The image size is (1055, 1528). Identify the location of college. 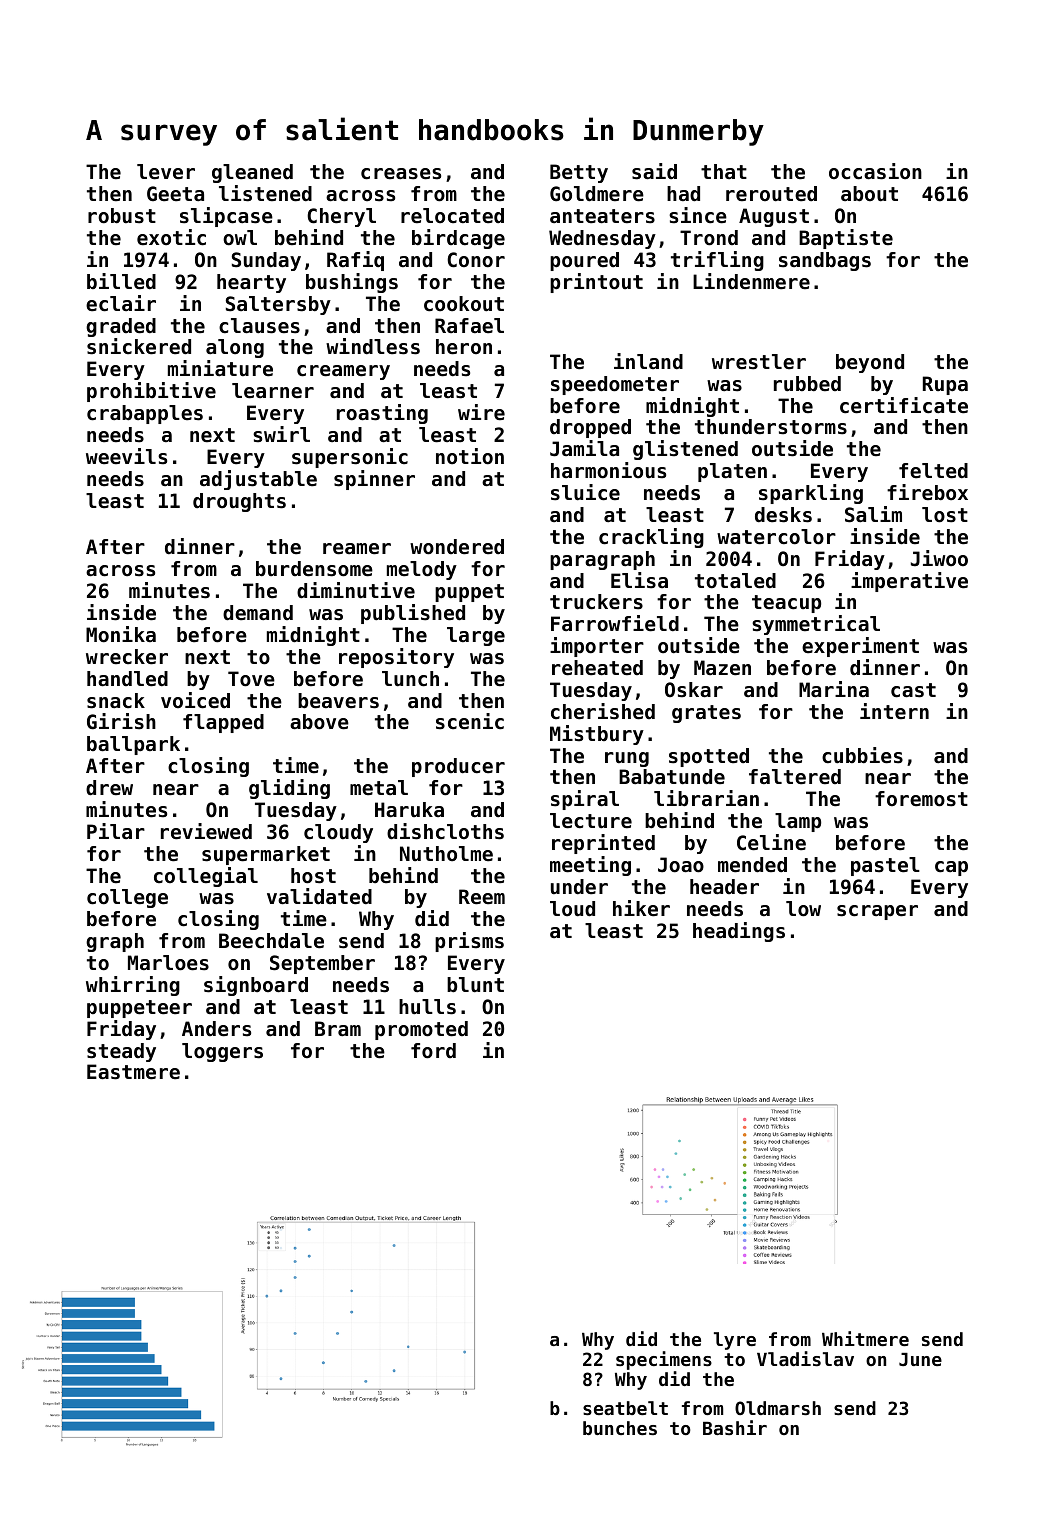
(127, 898).
